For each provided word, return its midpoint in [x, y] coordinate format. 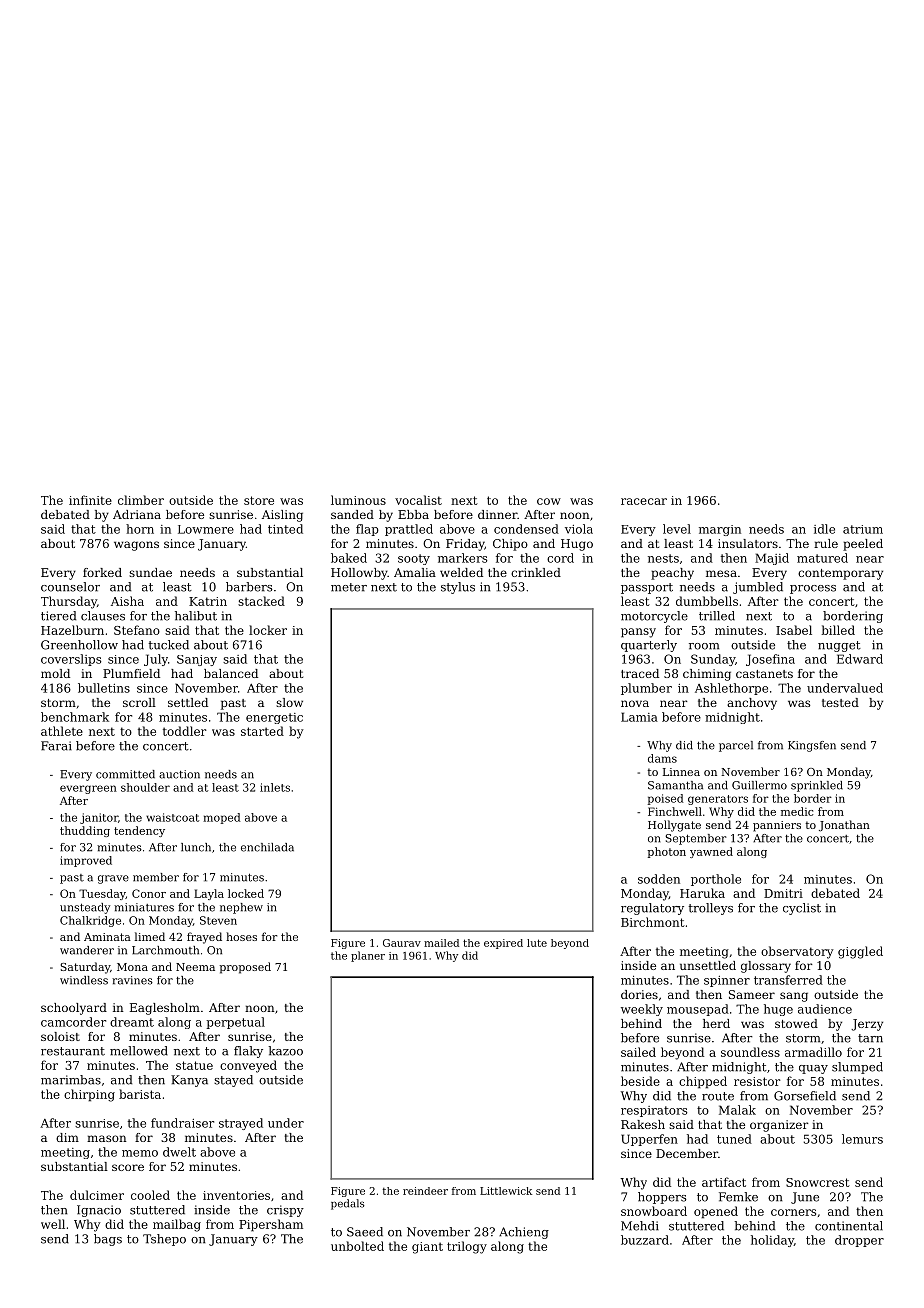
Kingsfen [812, 746]
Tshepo [164, 1240]
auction [179, 774]
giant [427, 1248]
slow [289, 702]
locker [268, 630]
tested [840, 702]
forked [102, 572]
